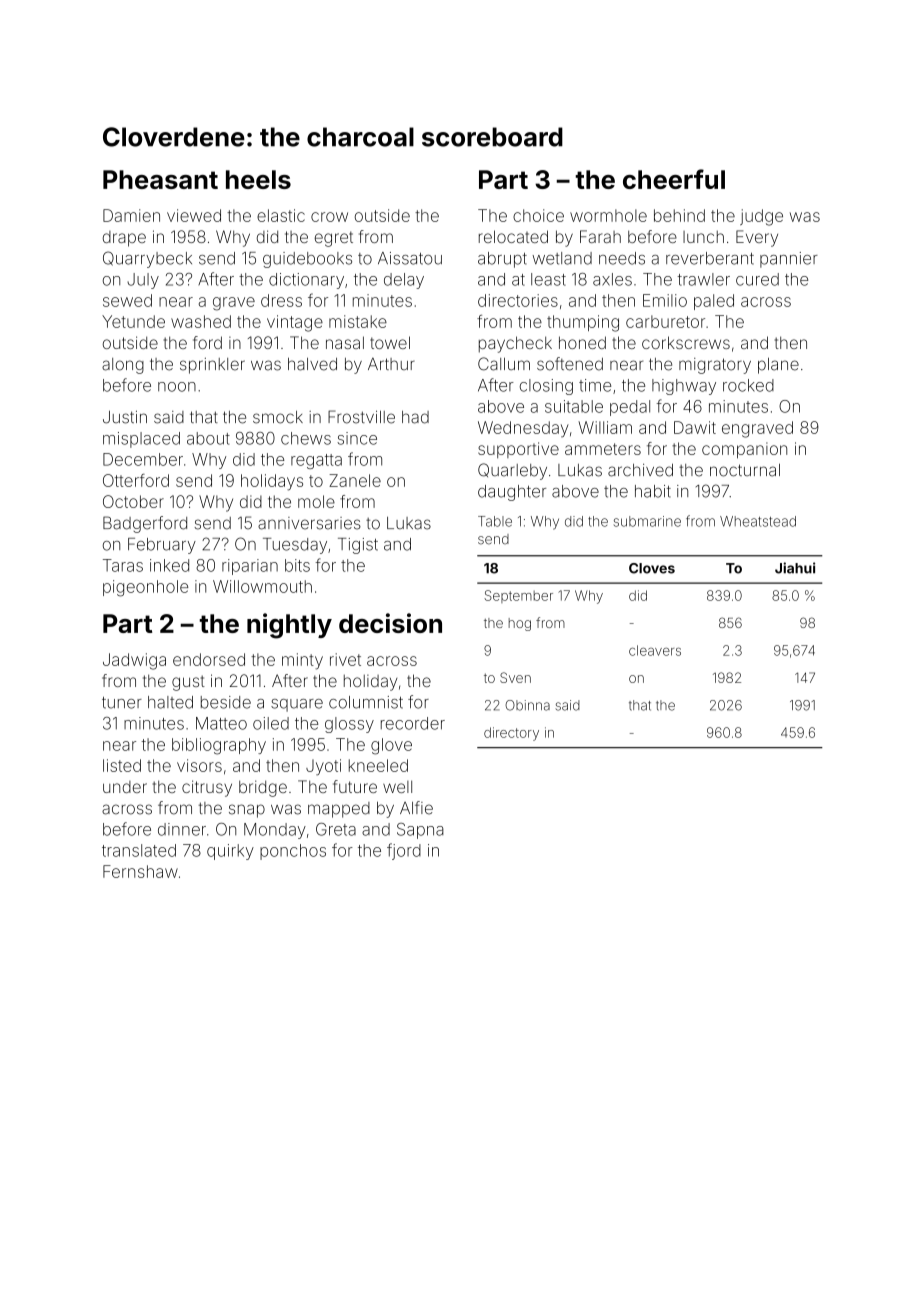 The image size is (924, 1308). I want to click on Sapna, so click(420, 831).
